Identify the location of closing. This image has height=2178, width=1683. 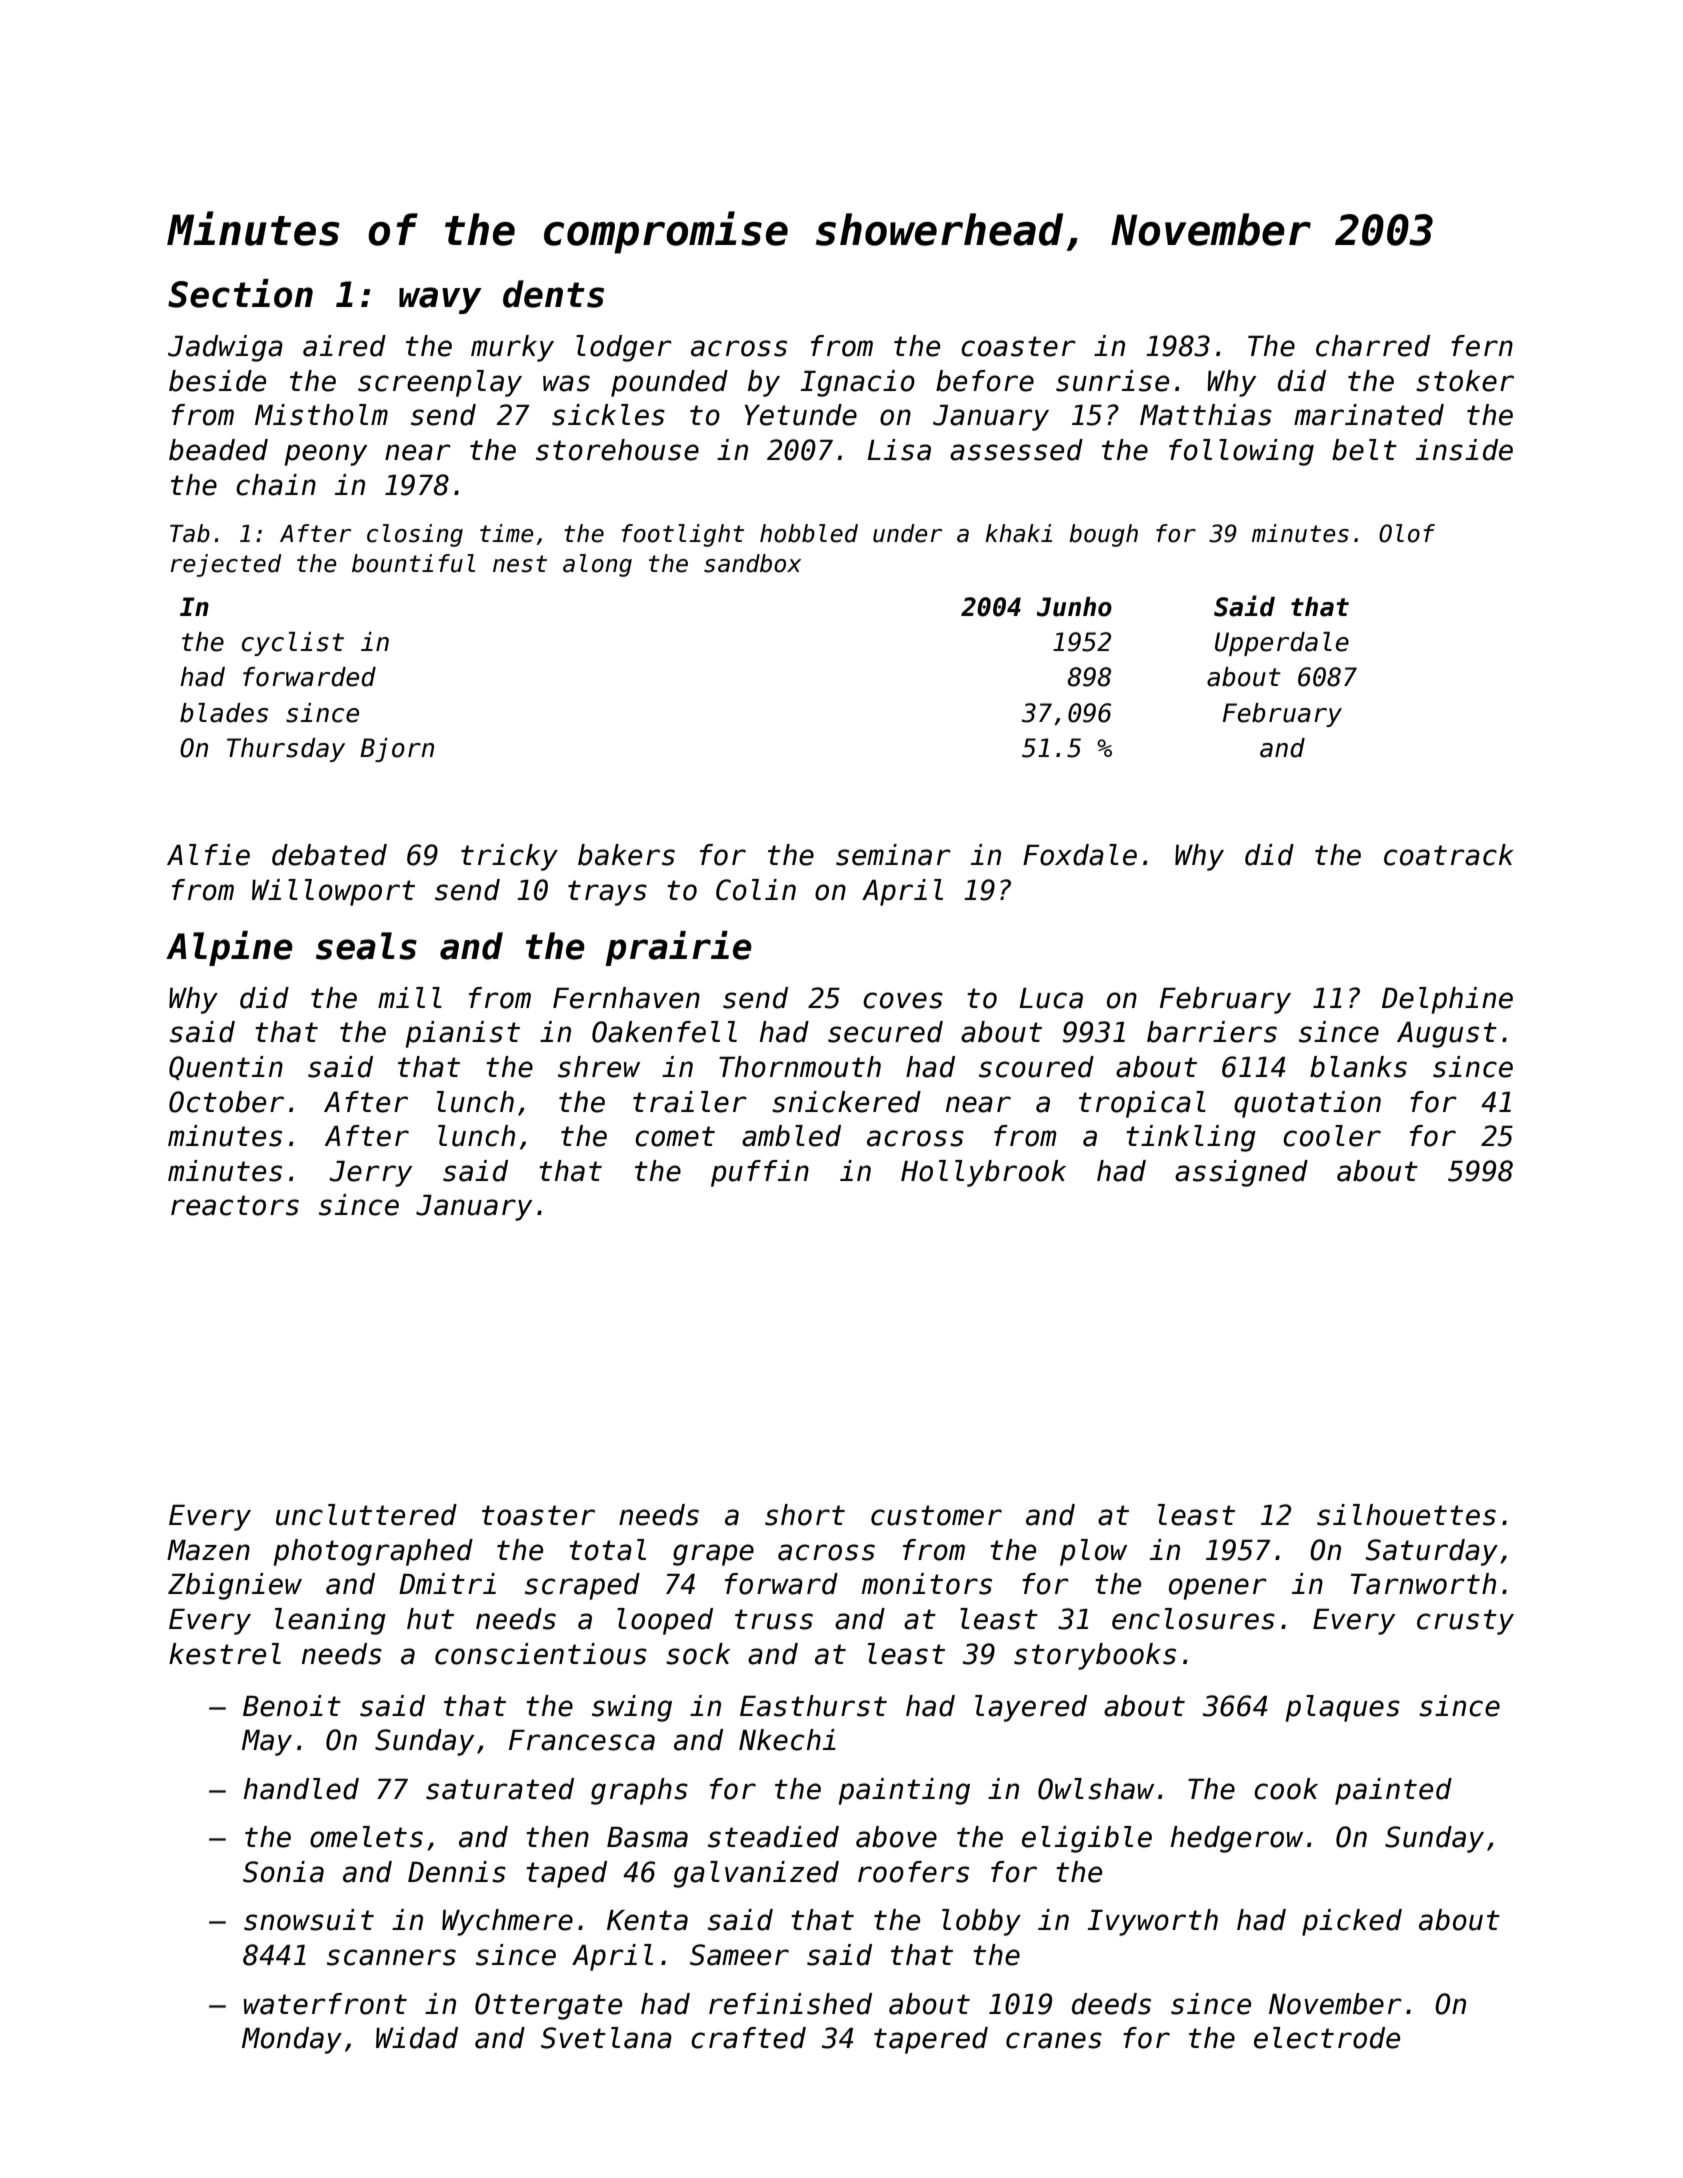
(415, 535).
